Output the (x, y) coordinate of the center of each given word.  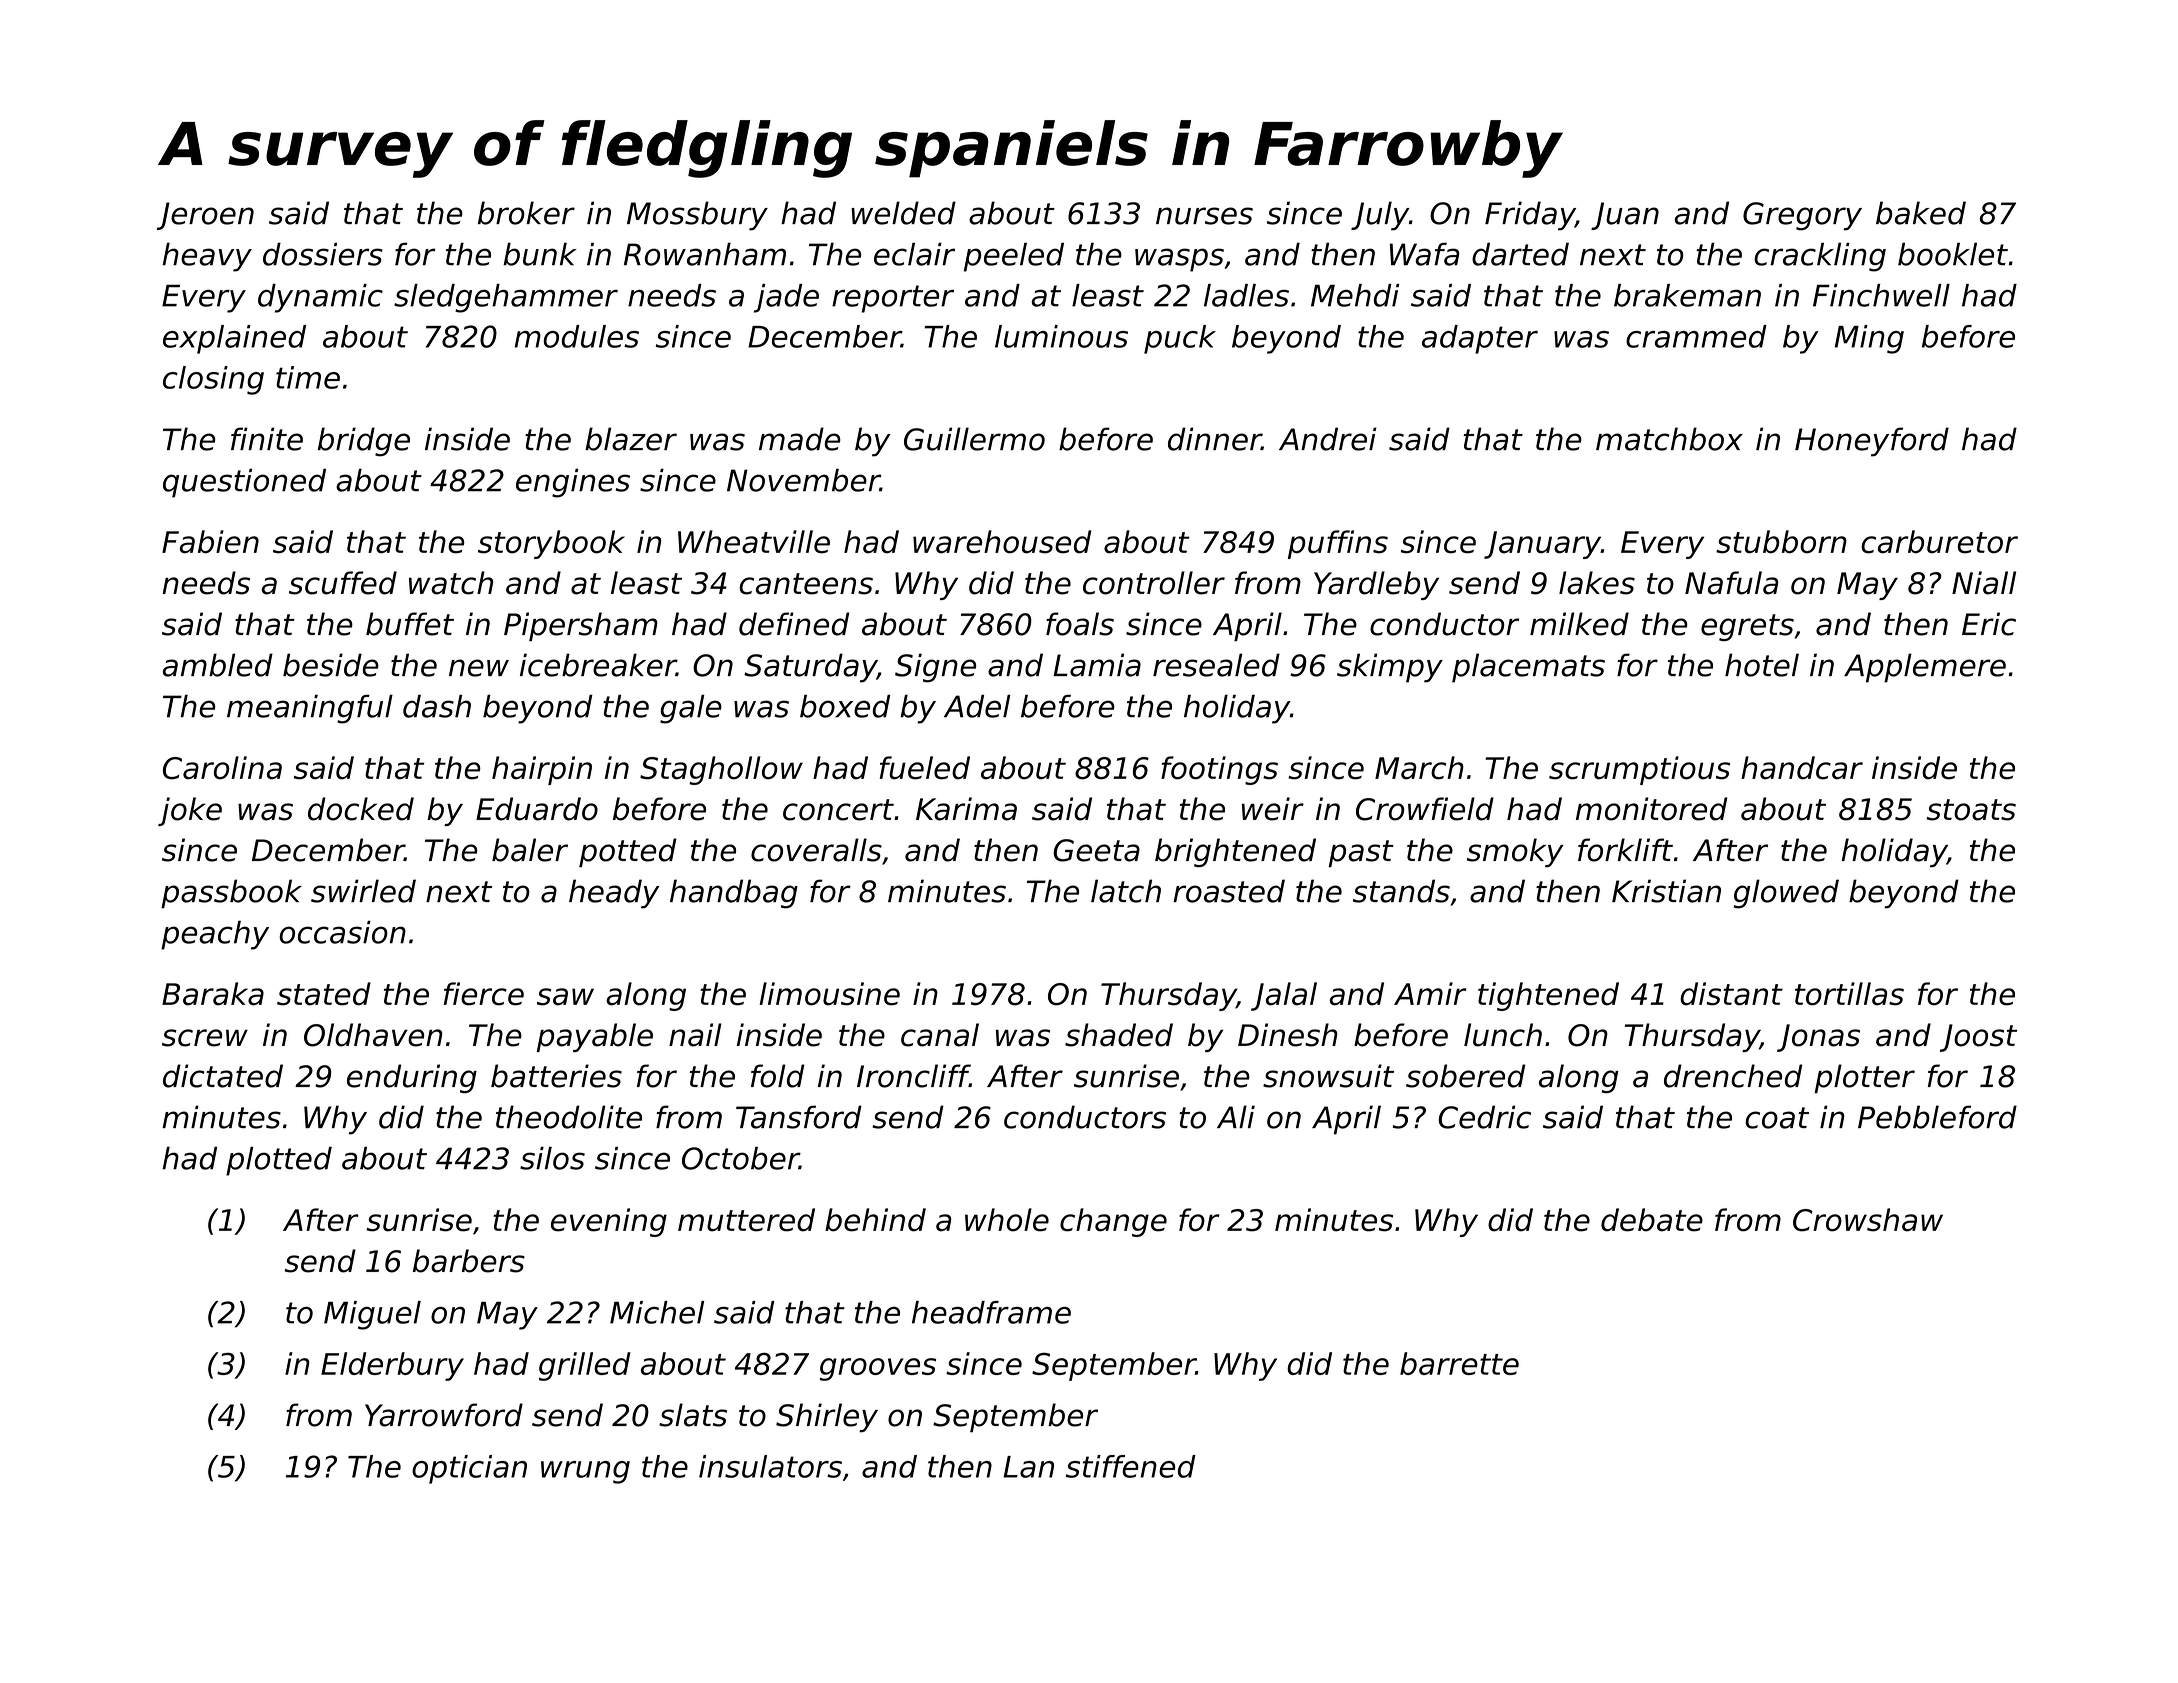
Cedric (1484, 1117)
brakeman (1687, 295)
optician (469, 1469)
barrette (1459, 1363)
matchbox (1669, 439)
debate (1652, 1220)
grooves (878, 1369)
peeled (1014, 257)
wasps (1179, 260)
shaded (1119, 1035)
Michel (657, 1312)
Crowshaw (1868, 1220)
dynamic (320, 298)
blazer (631, 439)
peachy (215, 935)
